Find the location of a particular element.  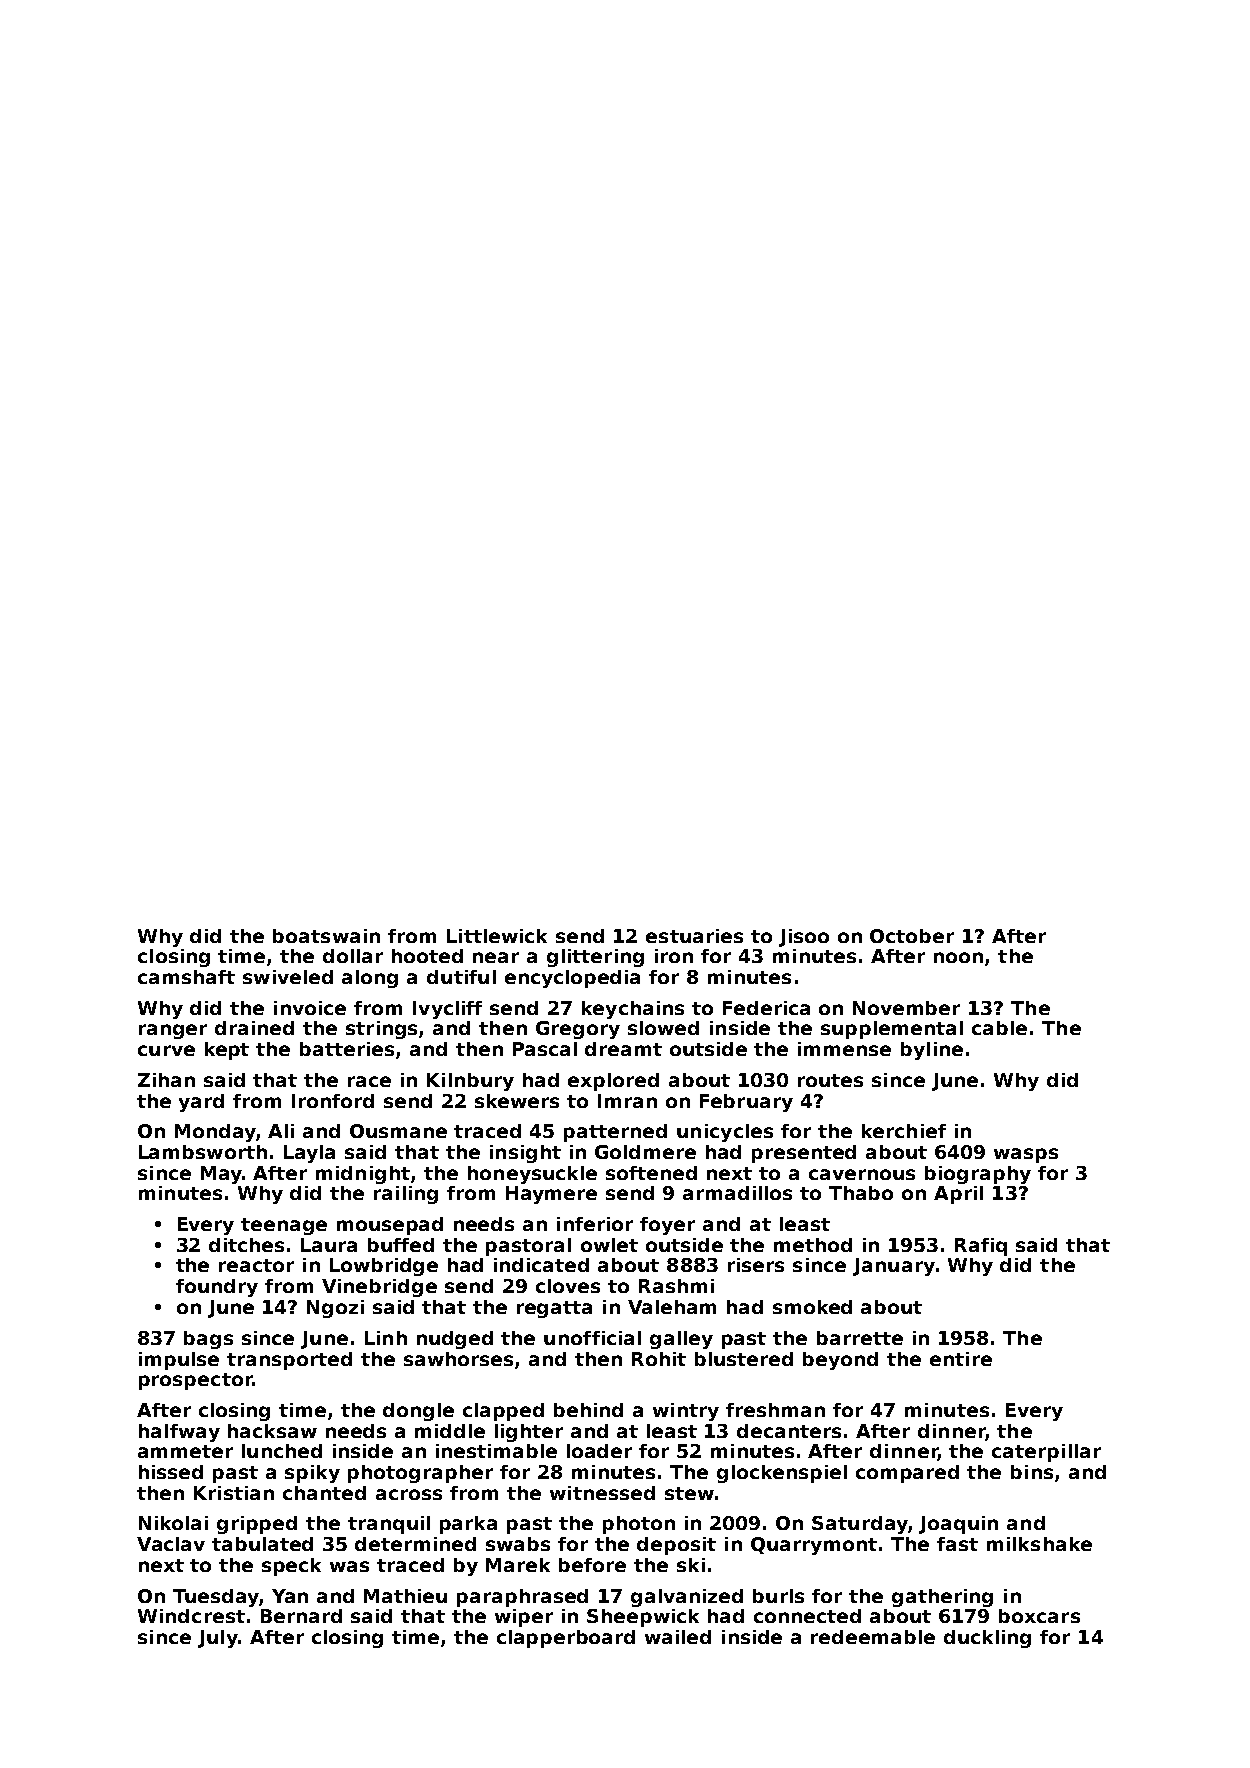

milkshake is located at coordinates (1039, 1544).
